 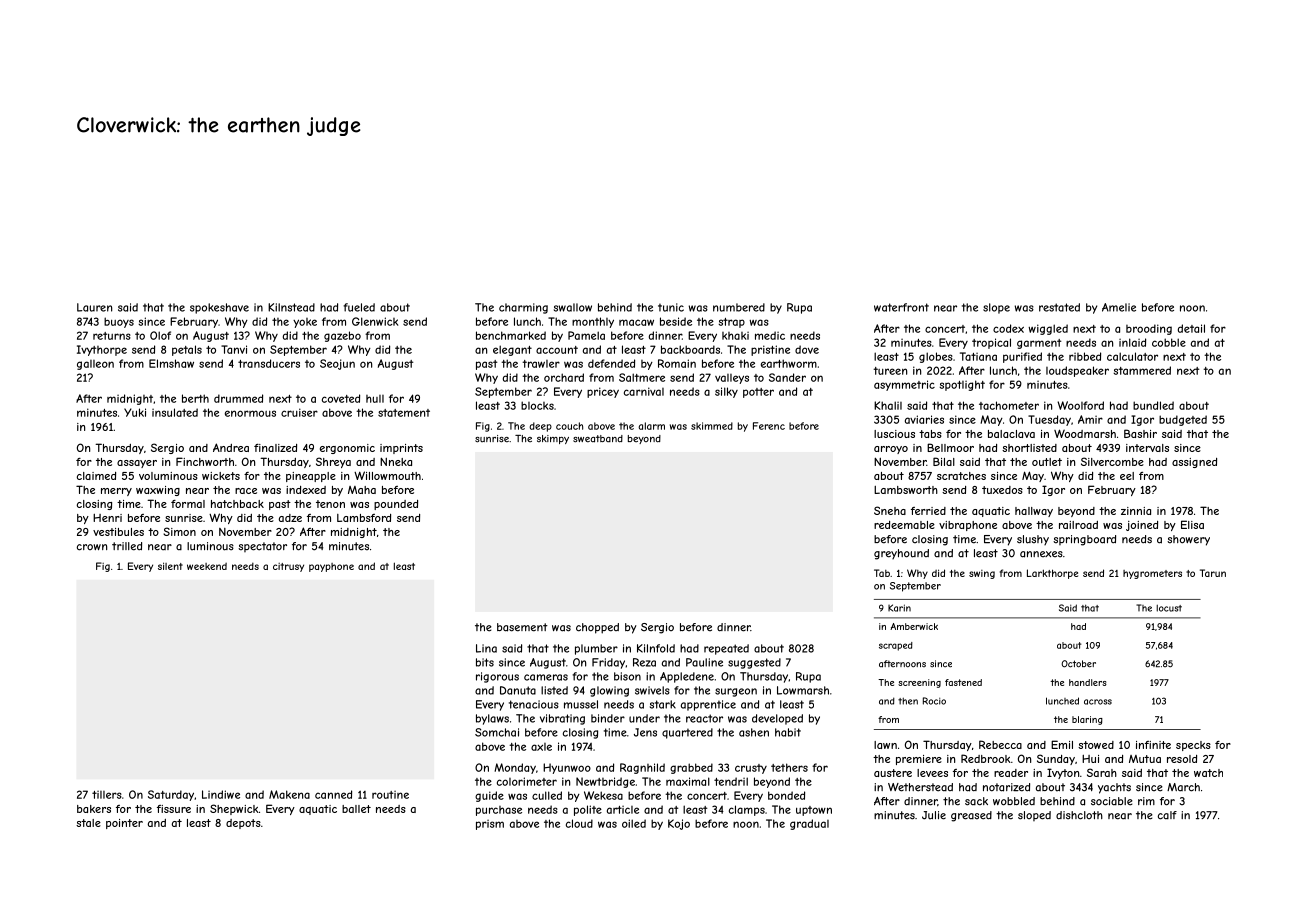 I want to click on calf, so click(x=1167, y=815).
